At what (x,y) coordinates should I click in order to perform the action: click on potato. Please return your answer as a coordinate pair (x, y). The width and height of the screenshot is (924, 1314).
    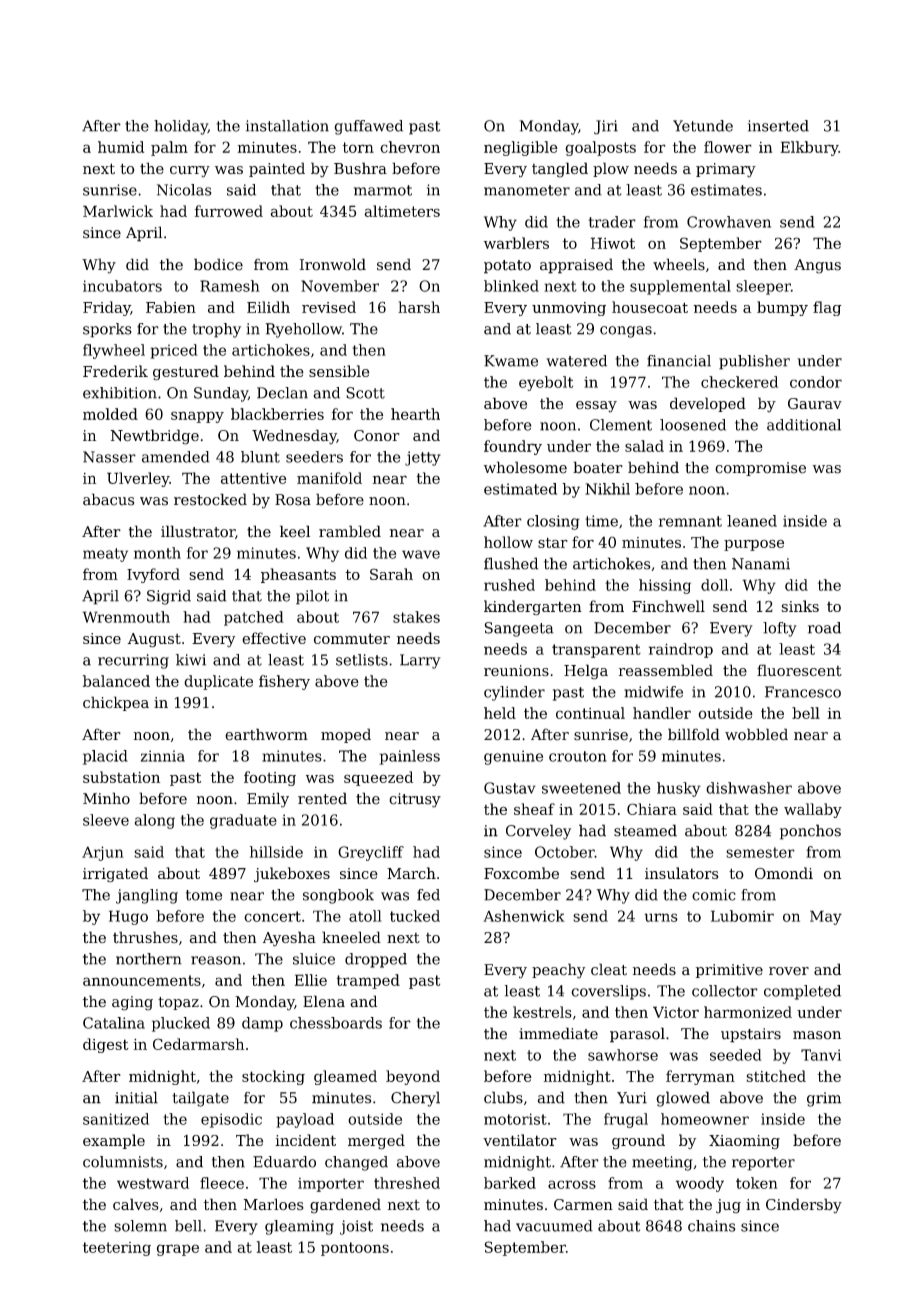
    Looking at the image, I should click on (507, 267).
